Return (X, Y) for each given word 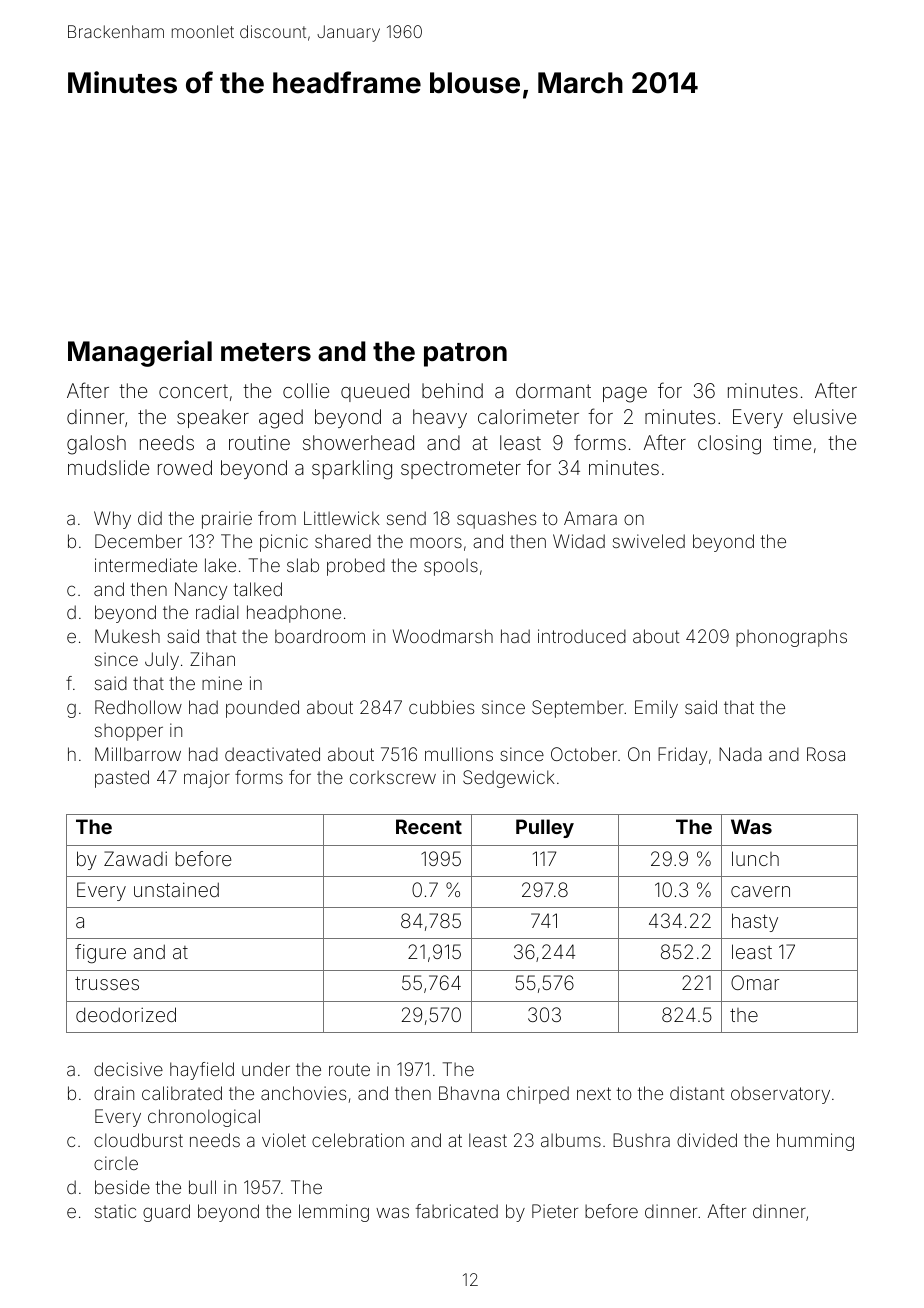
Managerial (140, 353)
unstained (176, 889)
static (115, 1211)
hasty (755, 922)
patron (465, 355)
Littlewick (342, 518)
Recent (429, 826)
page (625, 395)
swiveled (649, 541)
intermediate (146, 565)
